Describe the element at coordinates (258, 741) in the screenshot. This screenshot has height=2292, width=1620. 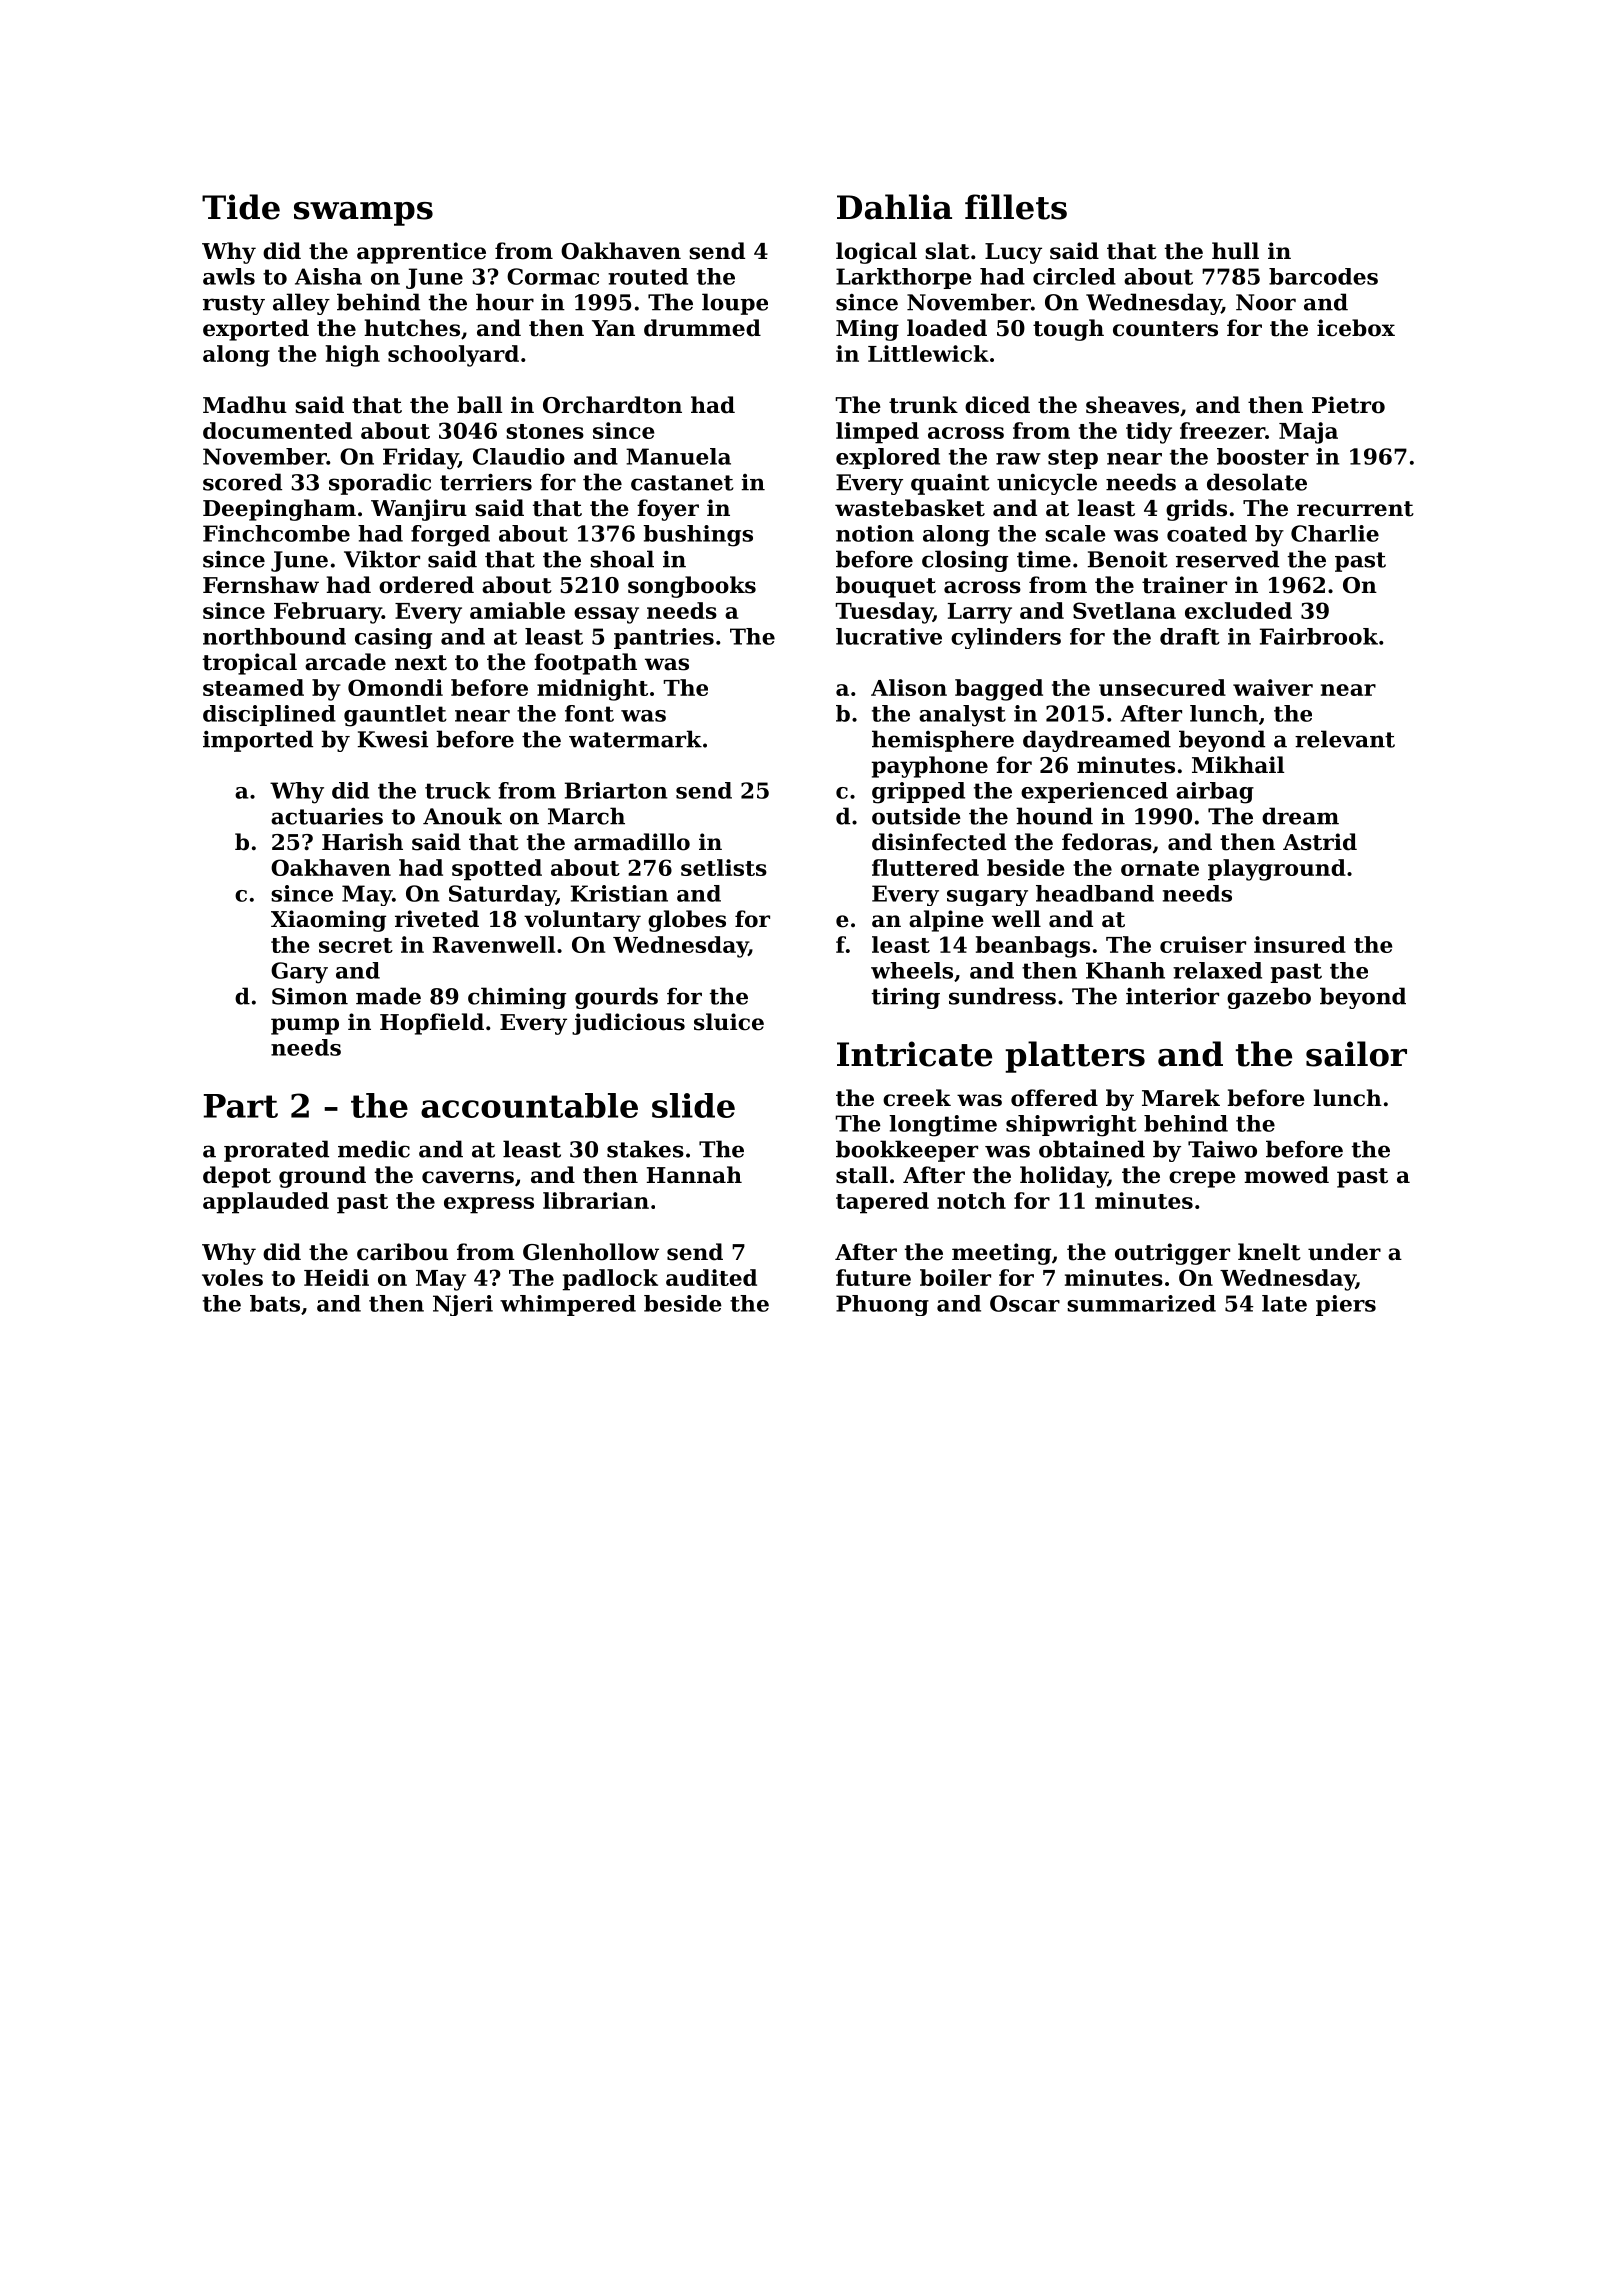
I see `imported` at that location.
